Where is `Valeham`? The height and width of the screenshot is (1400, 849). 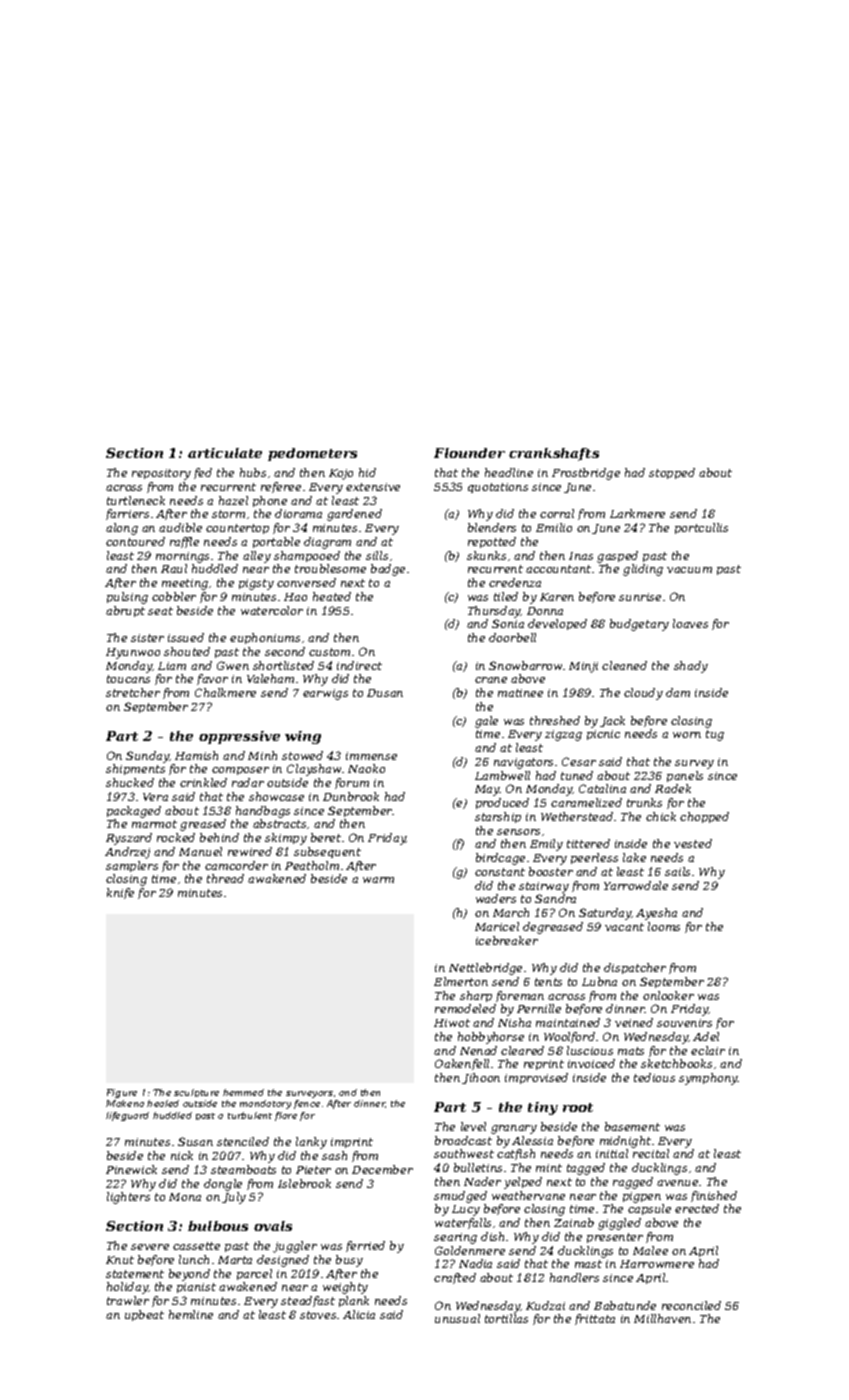 Valeham is located at coordinates (270, 678).
